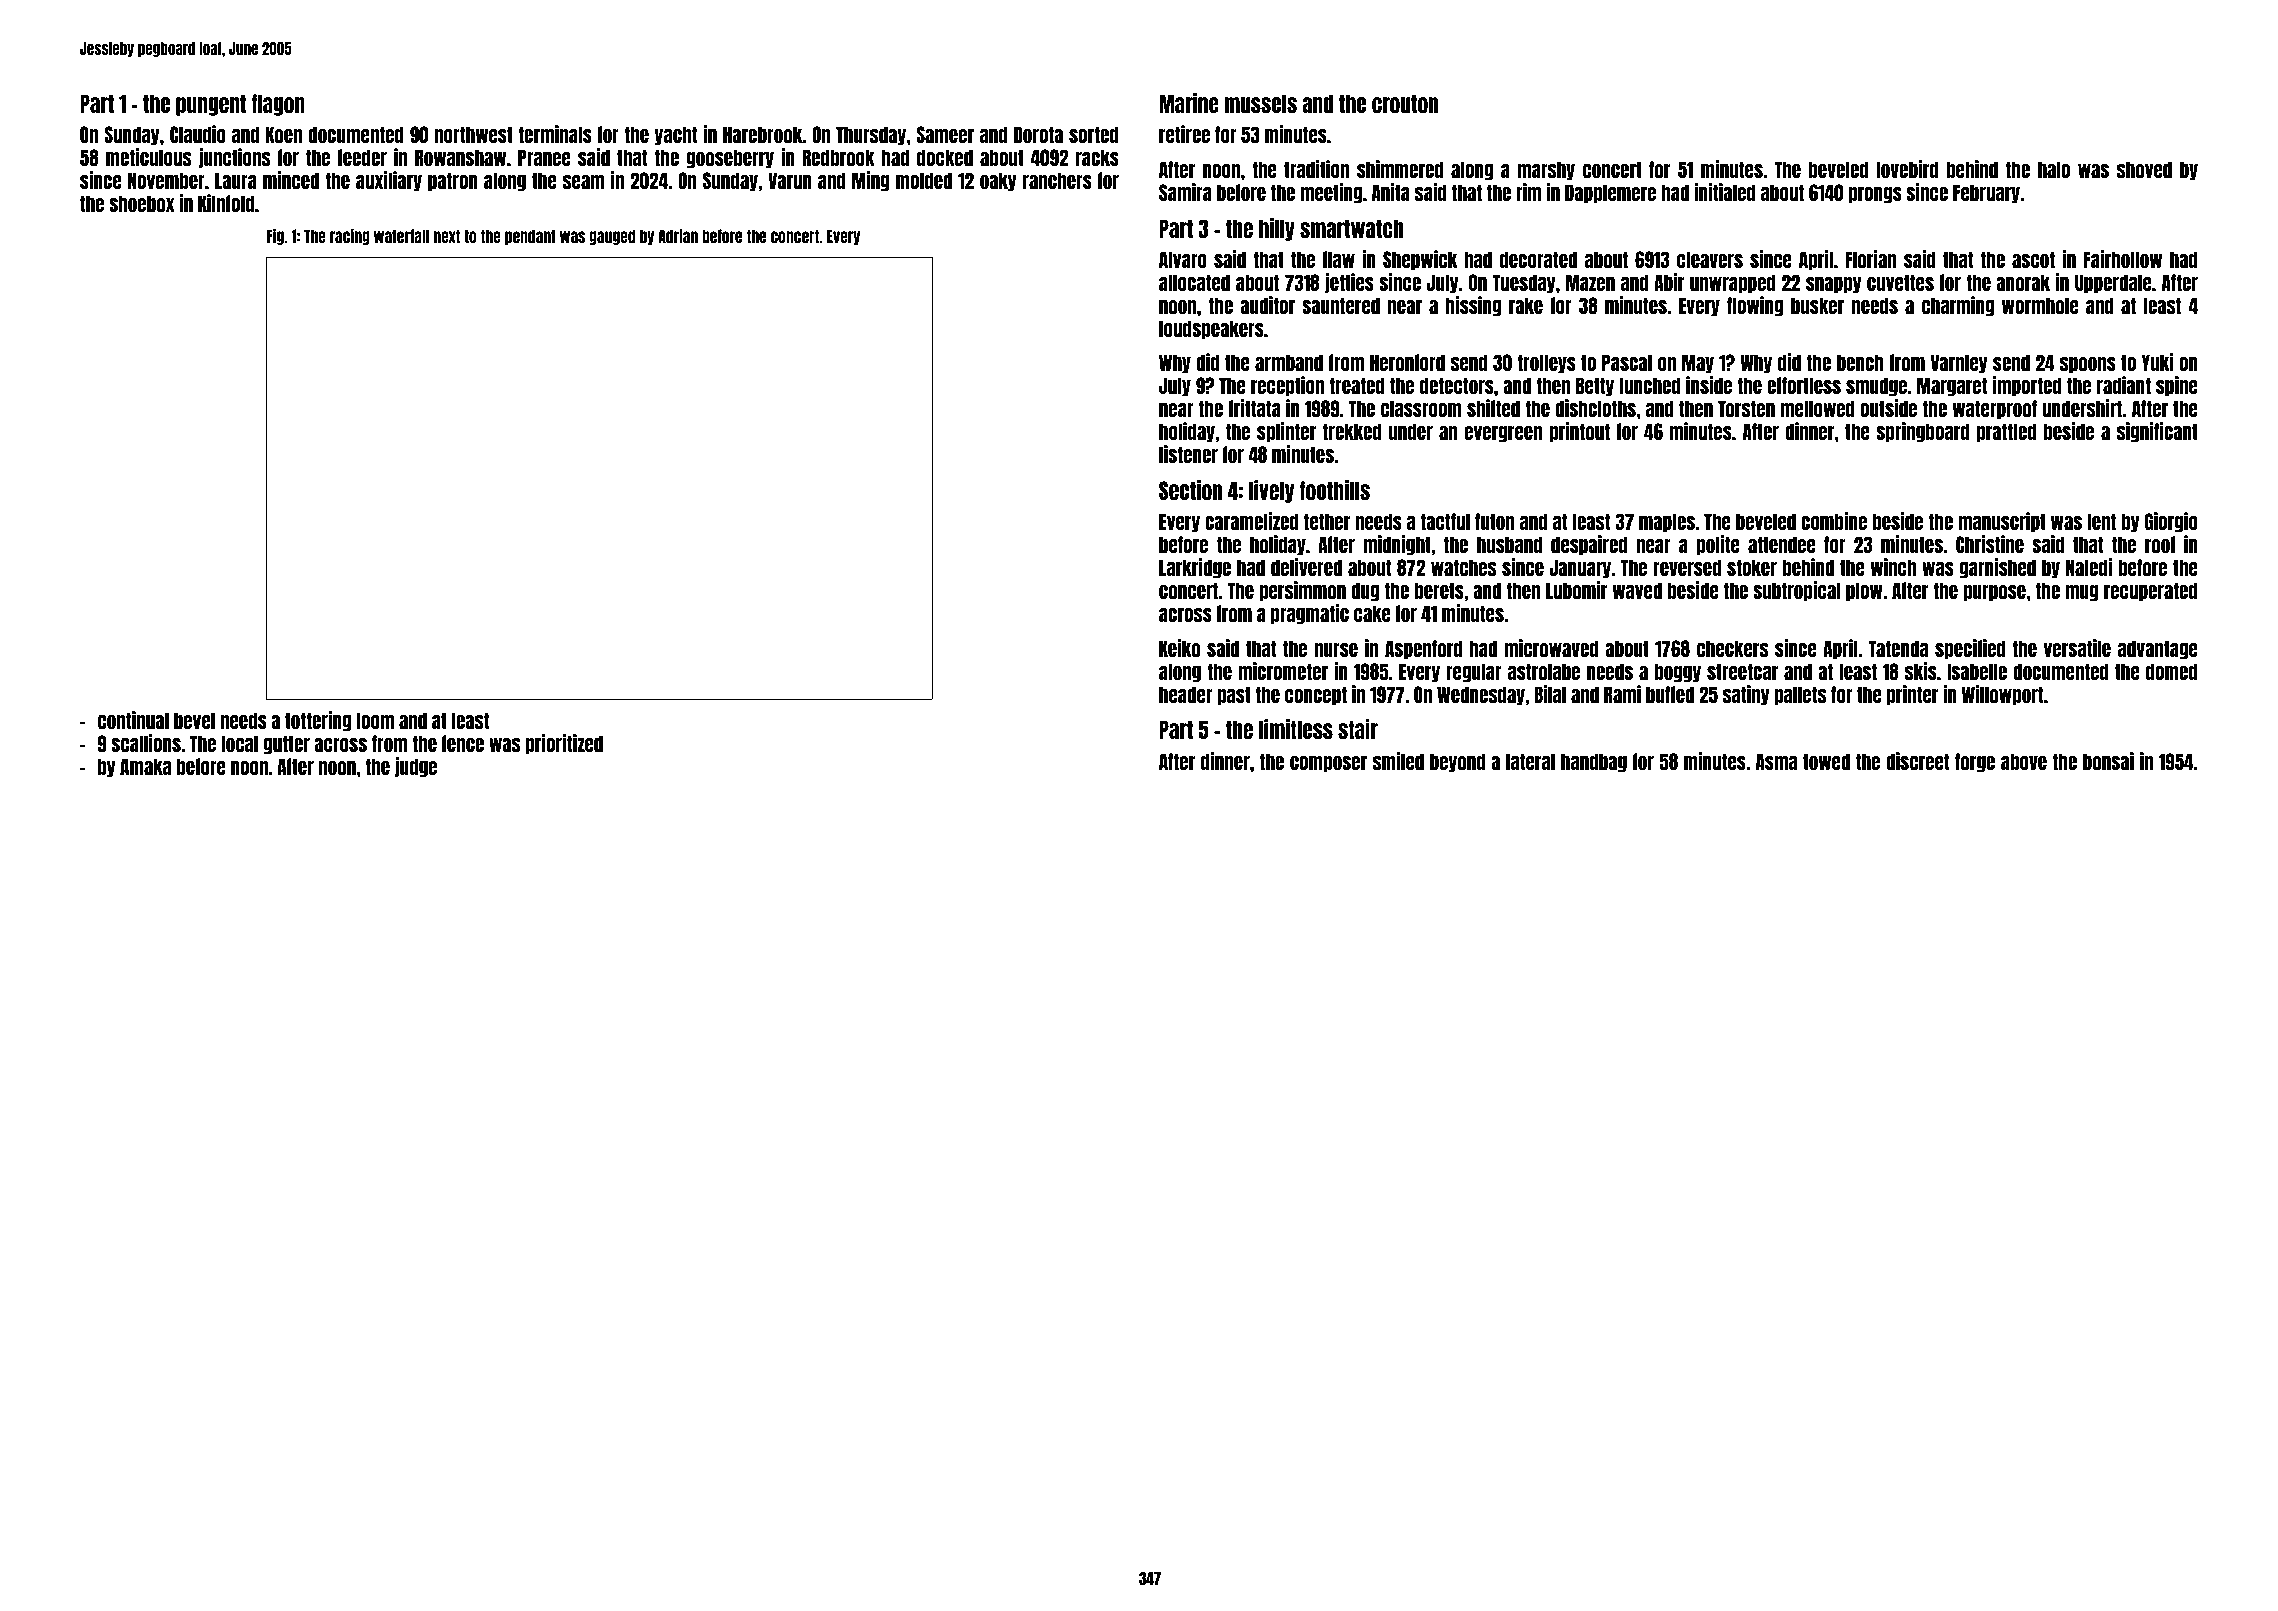  I want to click on composer, so click(1328, 764).
